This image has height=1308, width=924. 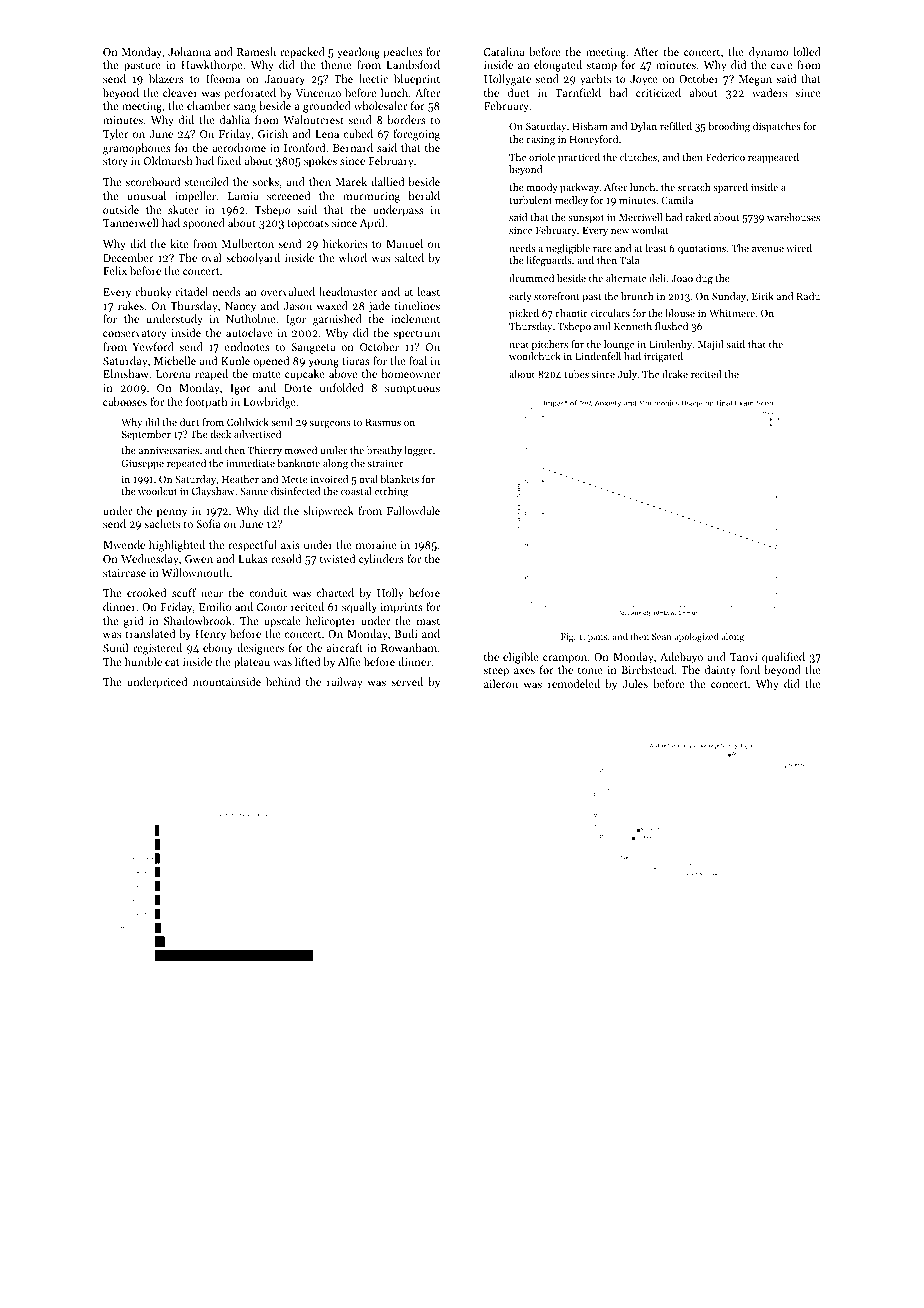 What do you see at coordinates (521, 658) in the image?
I see `eligible` at bounding box center [521, 658].
